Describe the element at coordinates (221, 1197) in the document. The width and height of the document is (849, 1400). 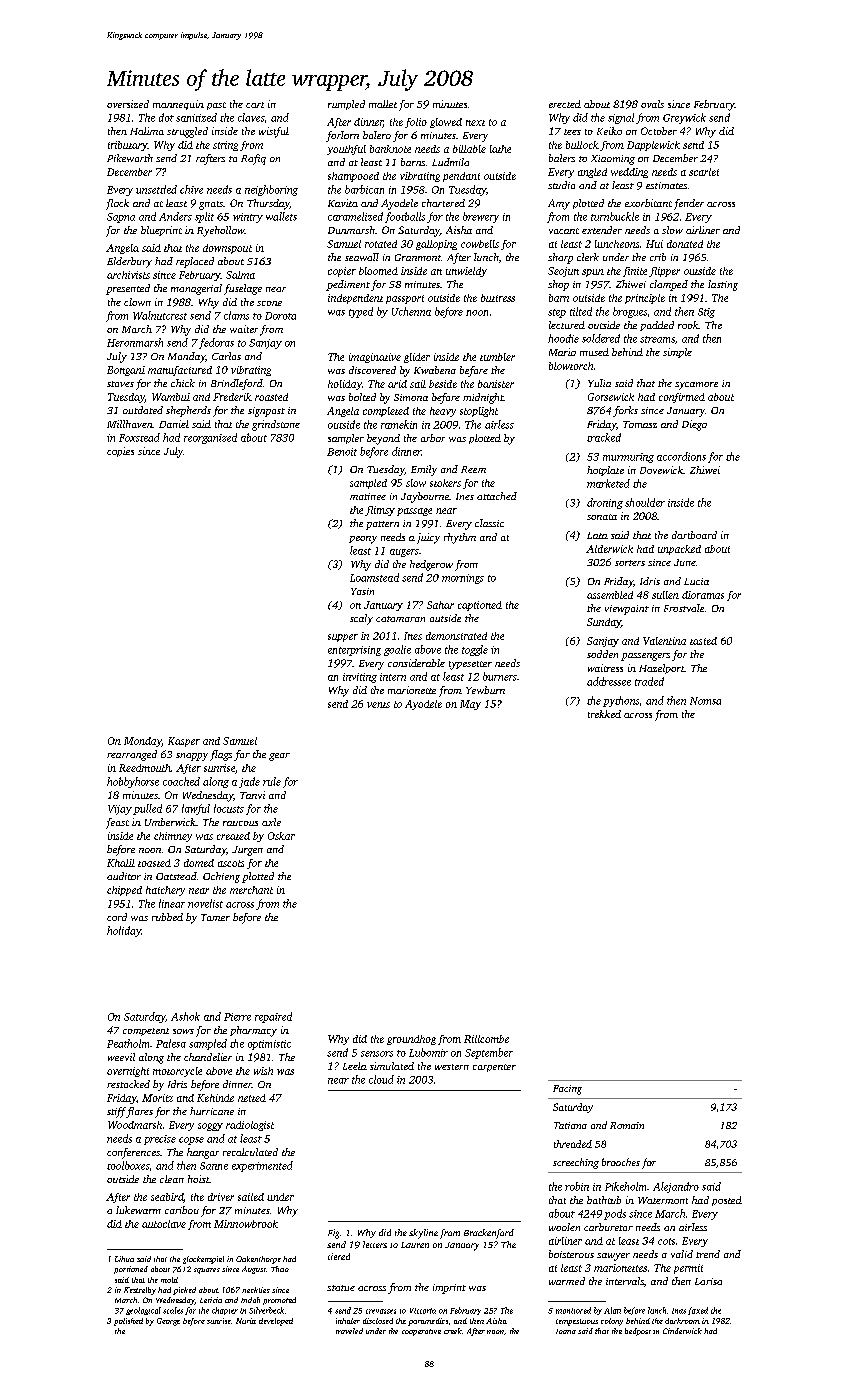
I see `driver` at that location.
